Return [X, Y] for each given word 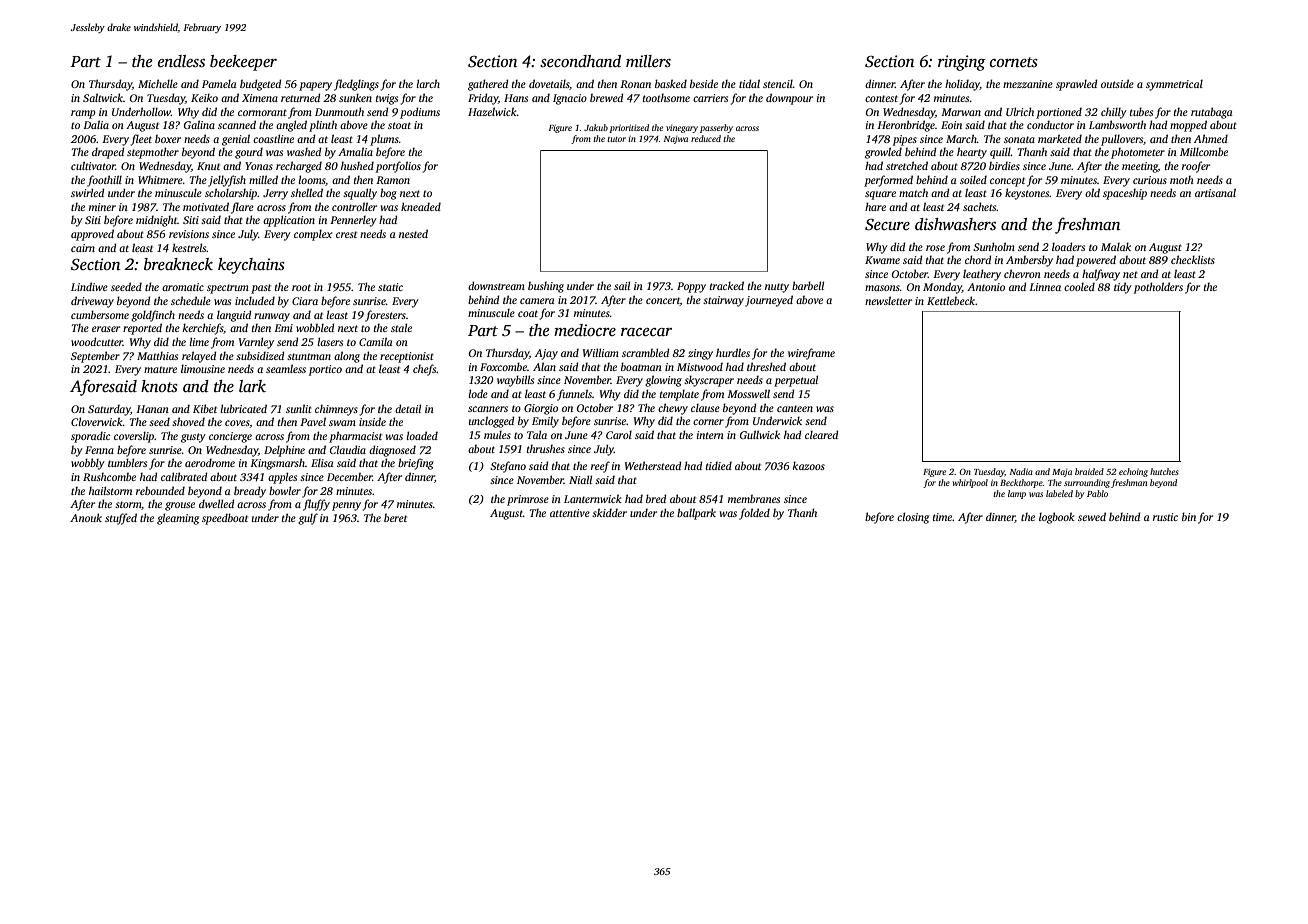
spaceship [1125, 194]
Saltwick [103, 97]
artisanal [1215, 192]
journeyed [769, 301]
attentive [570, 513]
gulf [308, 519]
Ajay [546, 354]
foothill [104, 181]
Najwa [676, 140]
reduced [706, 138]
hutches [1164, 471]
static [390, 287]
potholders [1158, 288]
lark [252, 386]
